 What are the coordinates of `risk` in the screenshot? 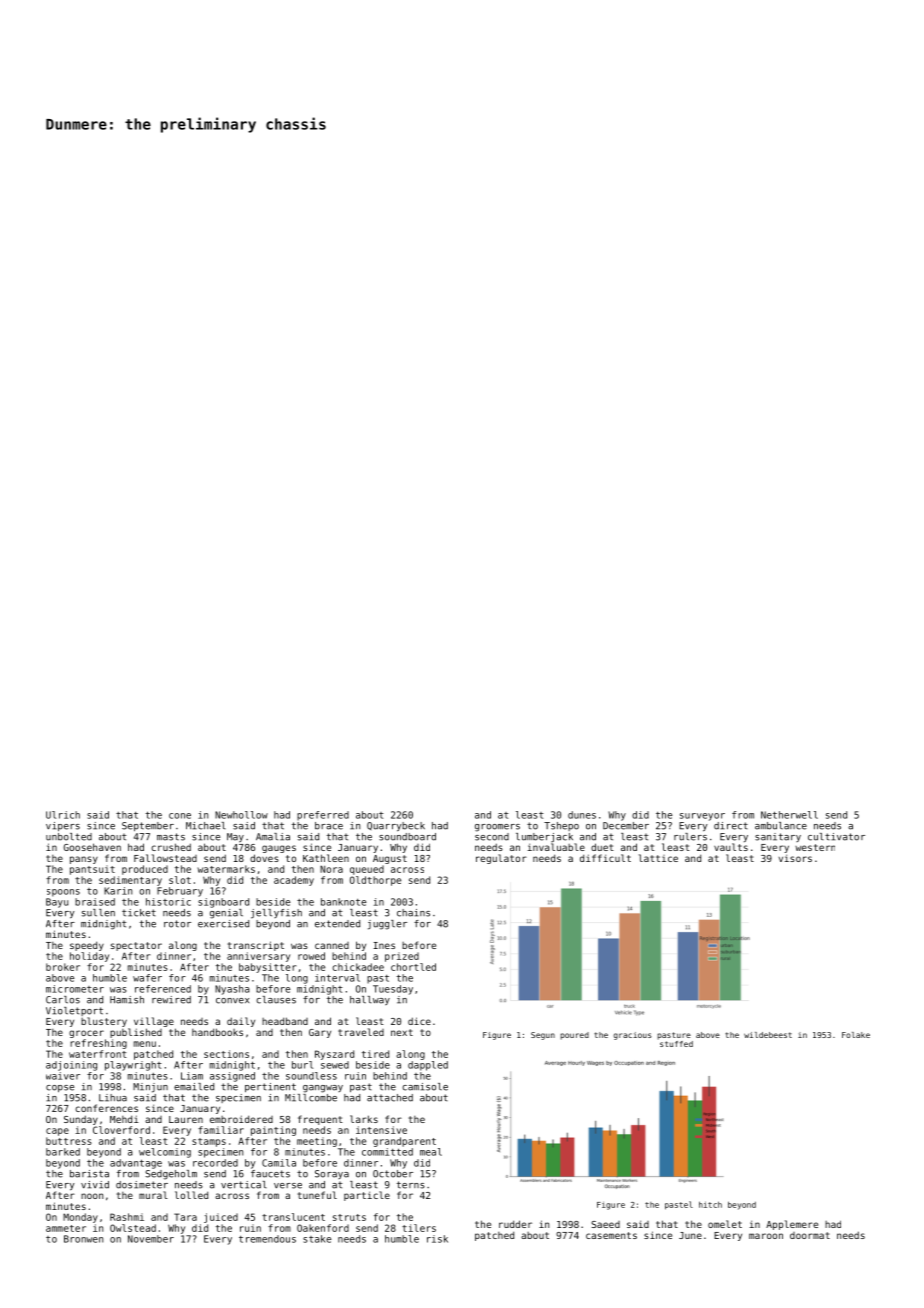 It's located at (437, 1239).
